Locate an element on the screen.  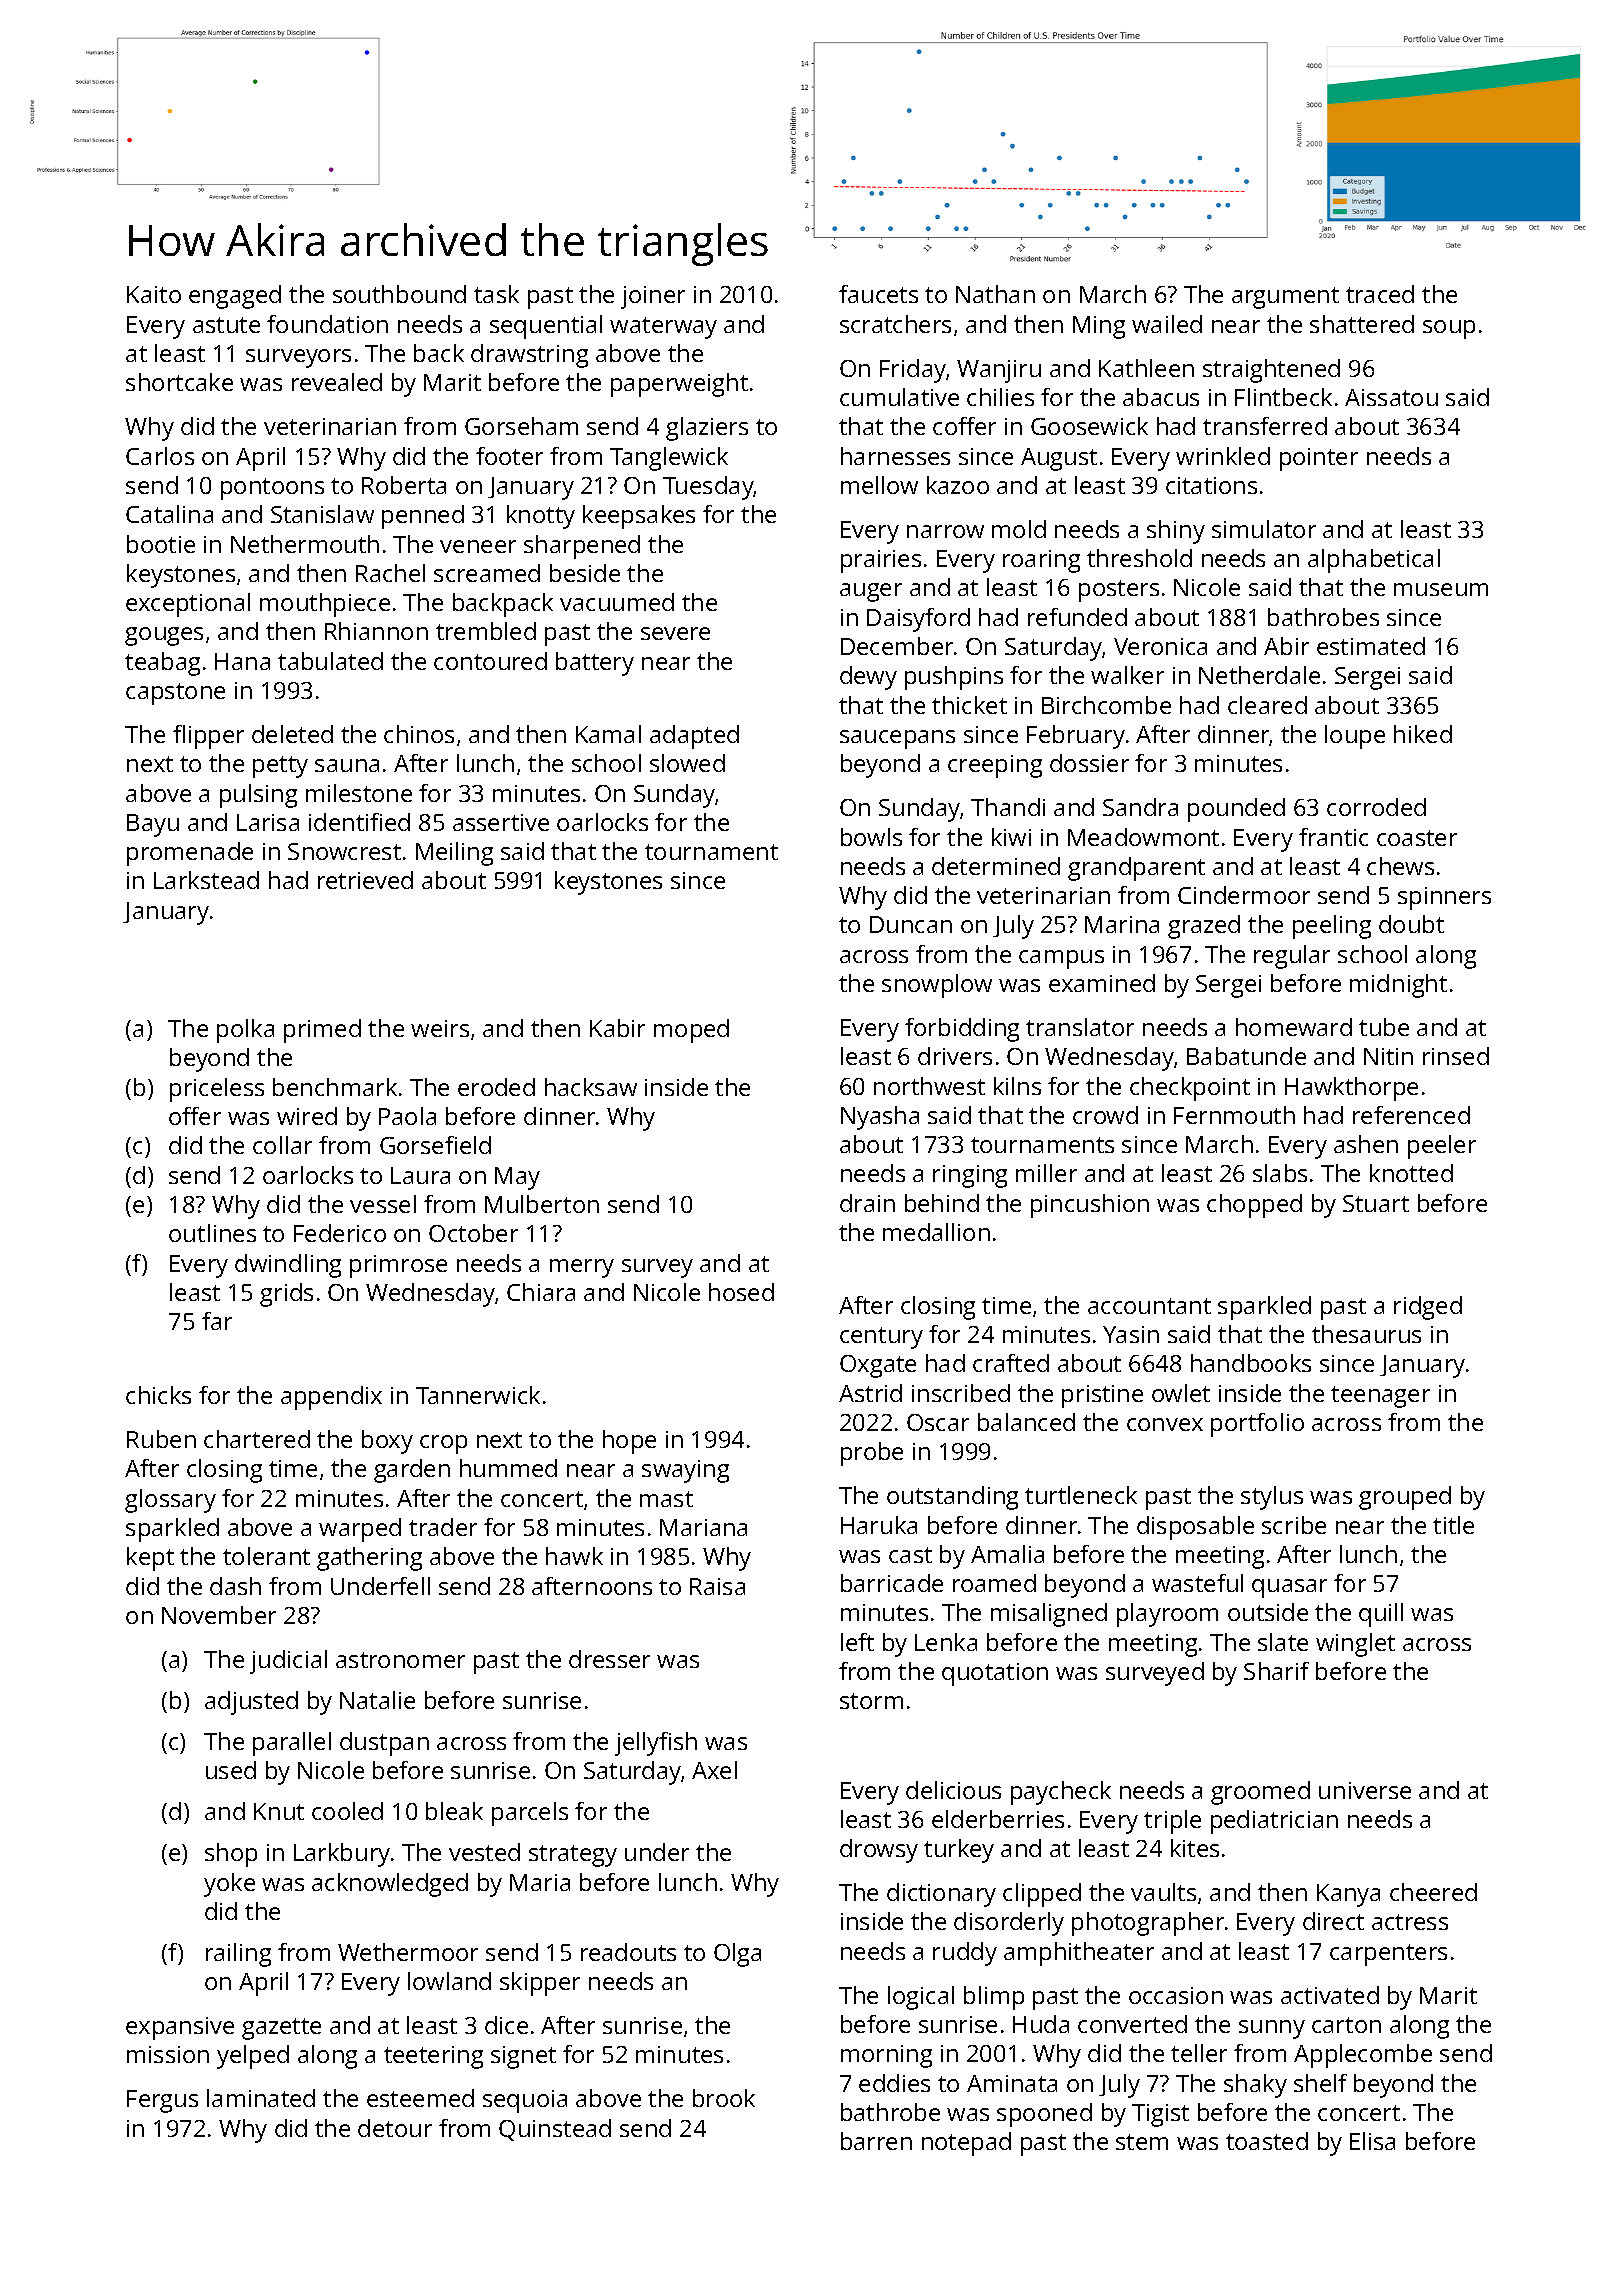
traced is located at coordinates (1380, 294).
